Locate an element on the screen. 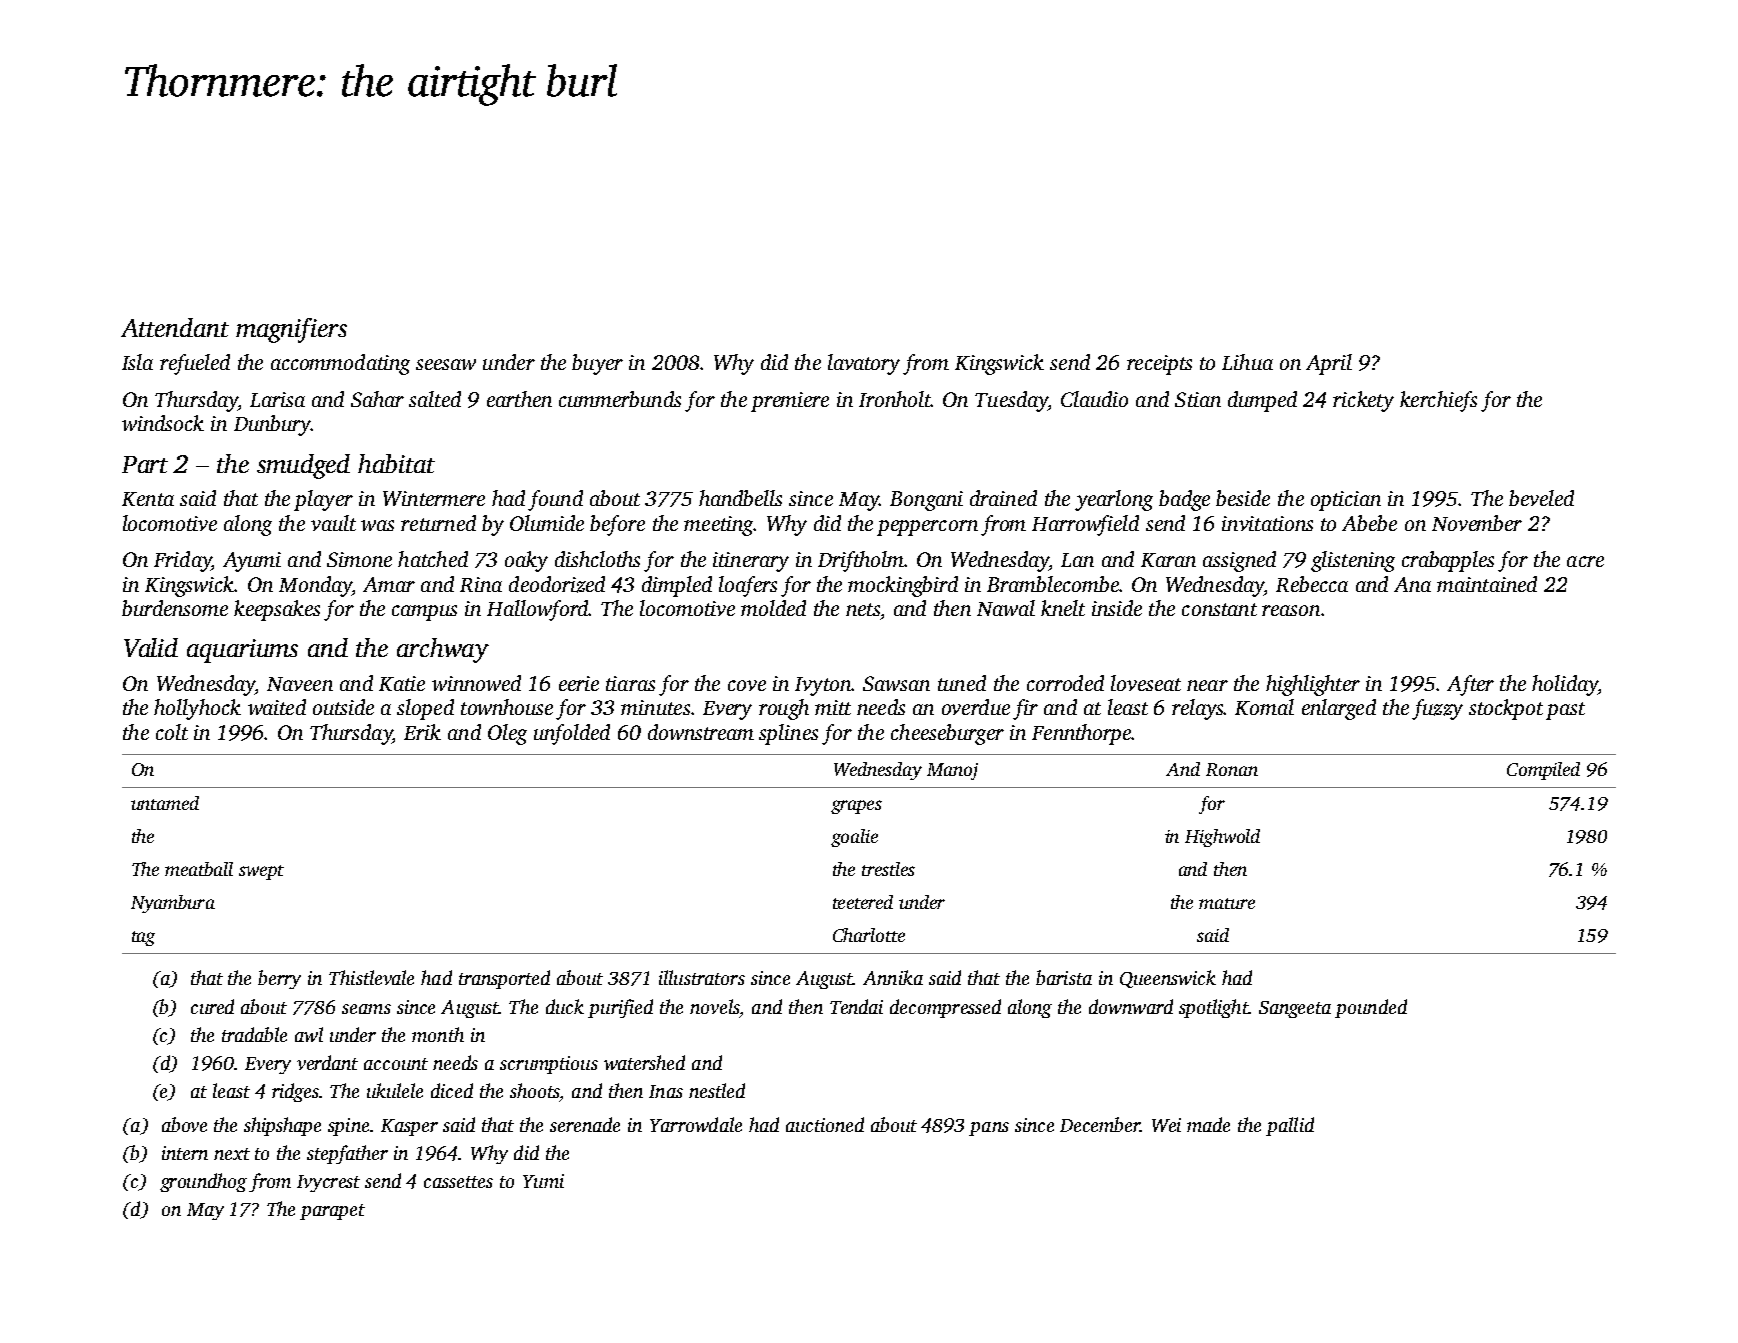 The width and height of the screenshot is (1738, 1343). Sahar is located at coordinates (377, 399).
